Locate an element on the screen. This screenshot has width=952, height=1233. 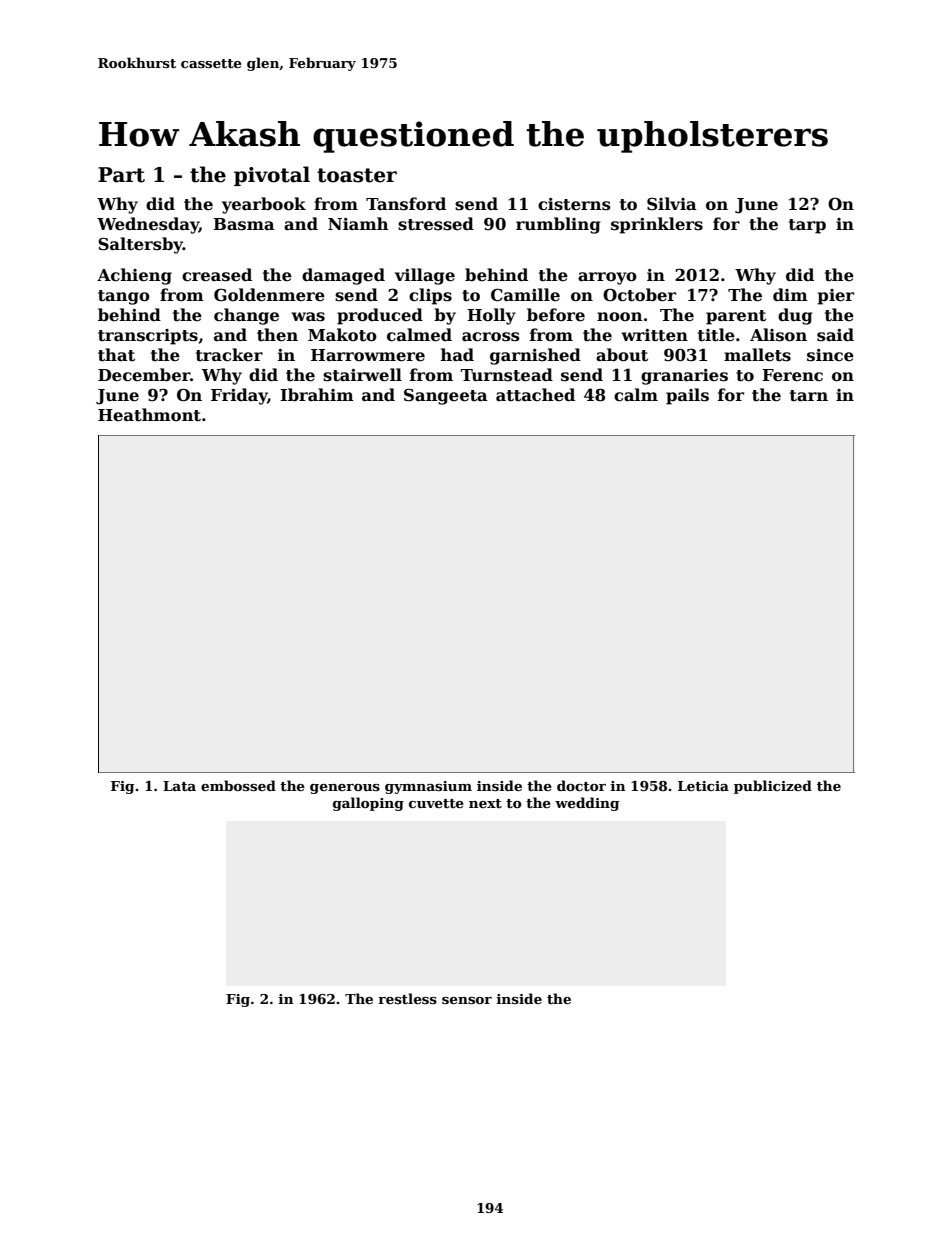
gymnasium is located at coordinates (428, 787).
